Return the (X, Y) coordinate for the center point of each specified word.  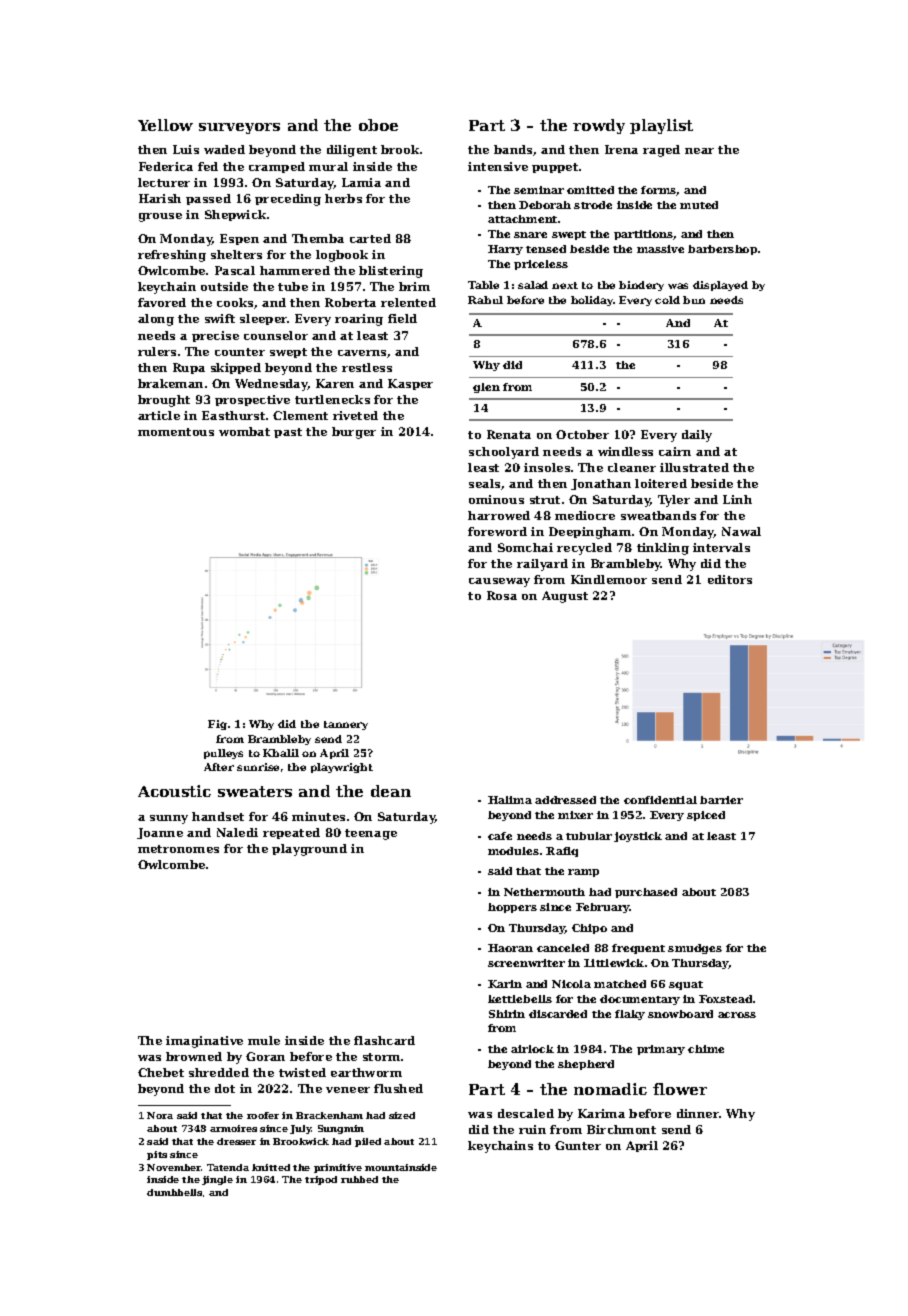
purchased (646, 893)
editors (730, 579)
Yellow (165, 125)
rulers (157, 351)
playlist (661, 126)
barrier (721, 800)
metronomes (178, 849)
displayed (720, 286)
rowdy (599, 126)
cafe (500, 836)
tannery (346, 725)
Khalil (281, 753)
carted (370, 238)
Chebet (161, 1072)
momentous (176, 432)
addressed (565, 800)
